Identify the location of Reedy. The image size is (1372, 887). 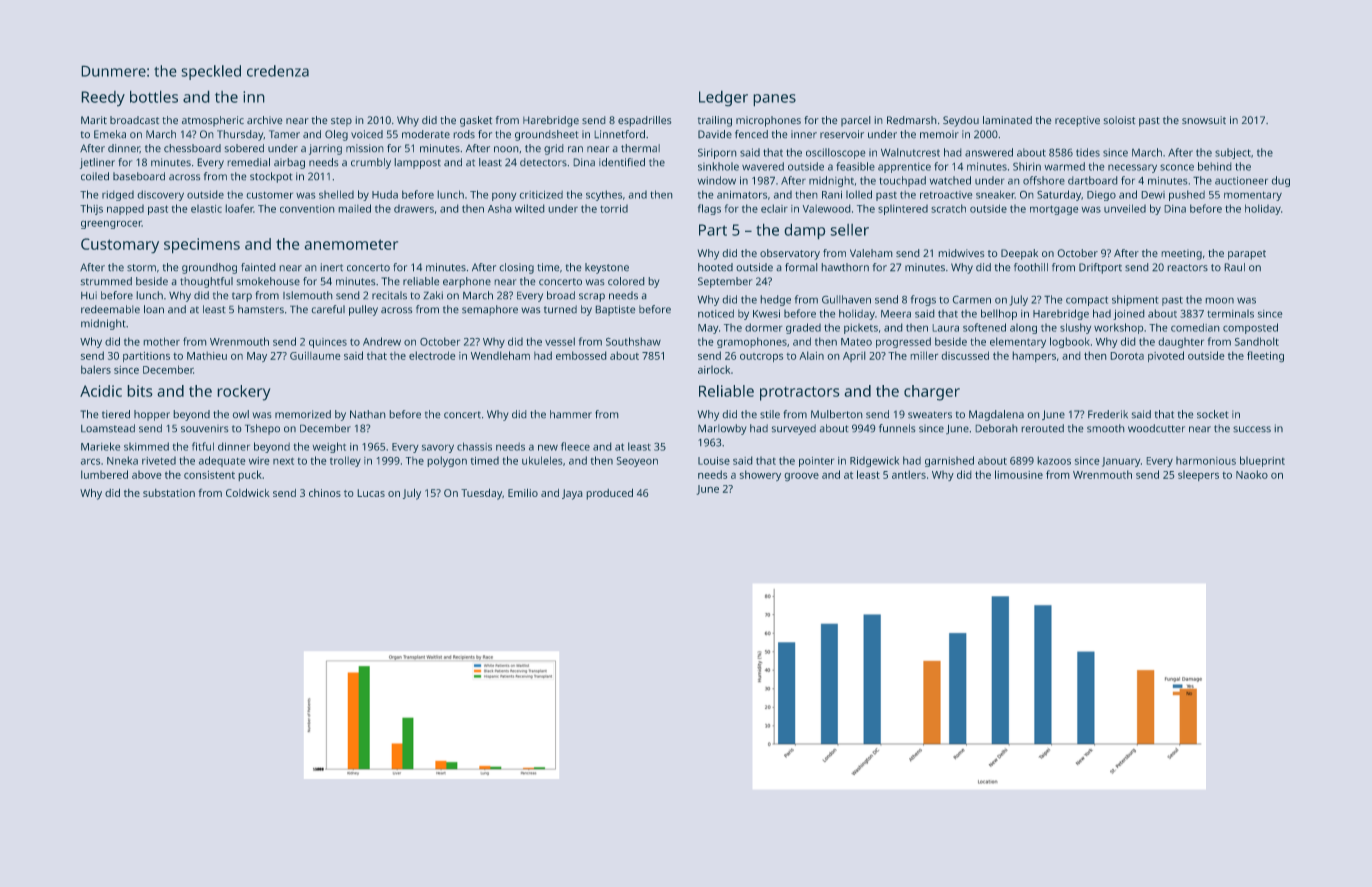
(103, 98).
